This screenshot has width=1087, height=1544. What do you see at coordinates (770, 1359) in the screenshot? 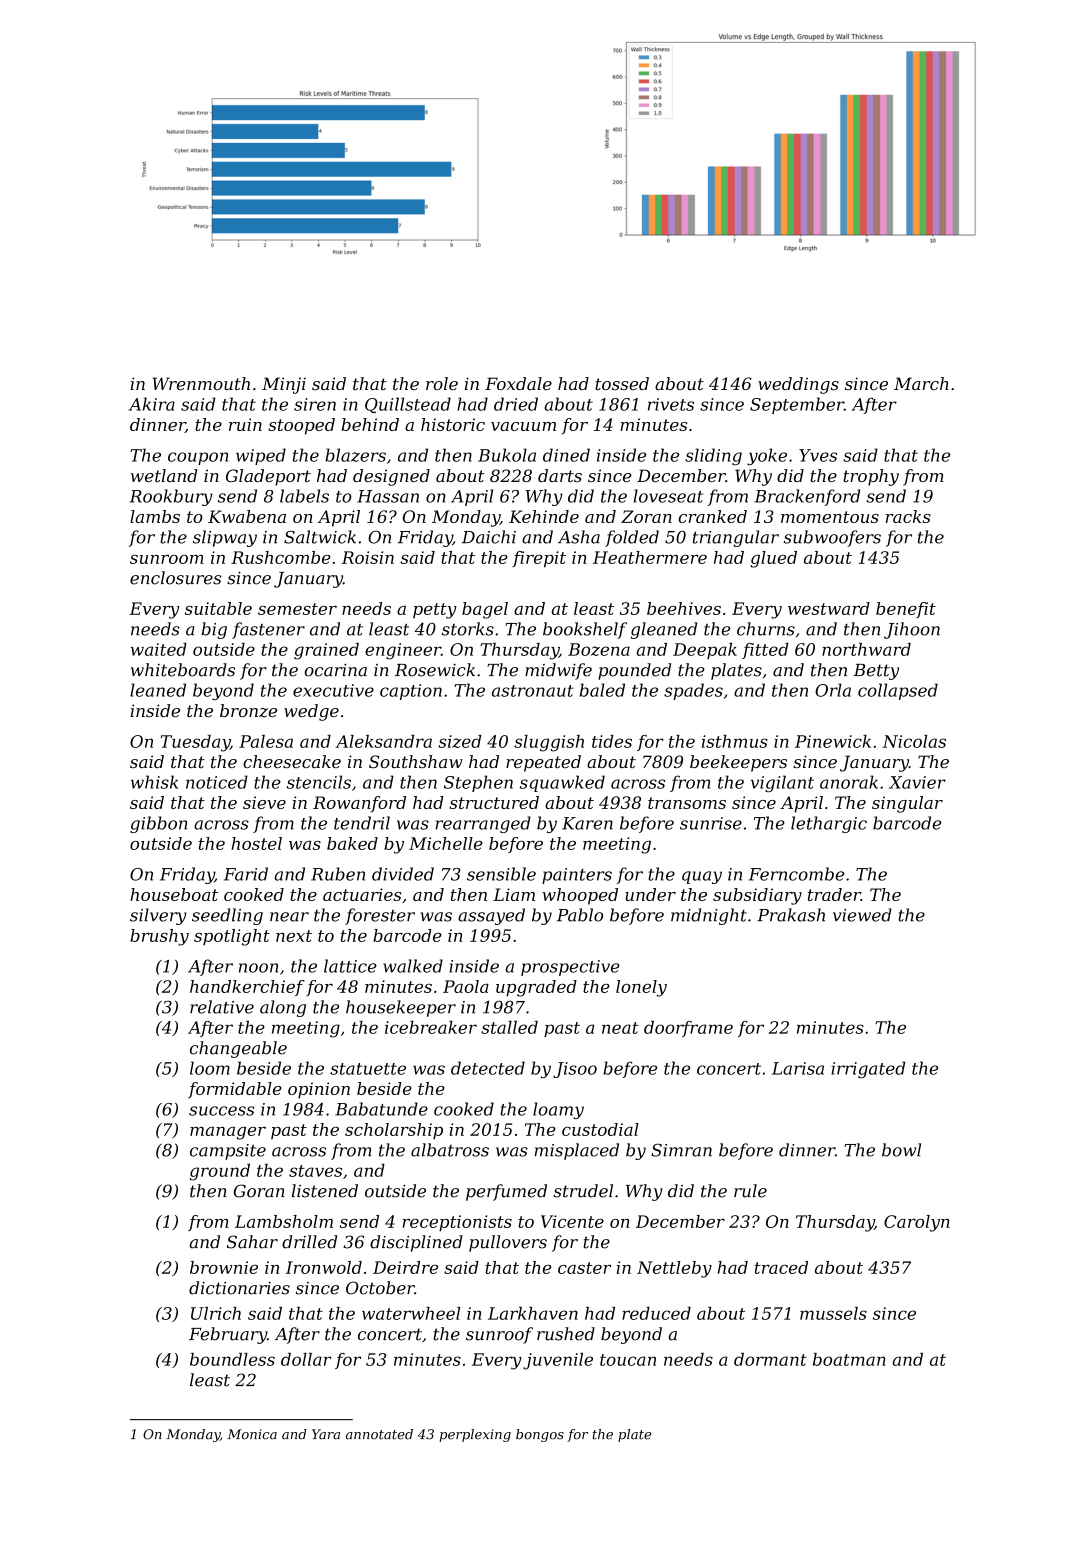
I see `dormant` at bounding box center [770, 1359].
